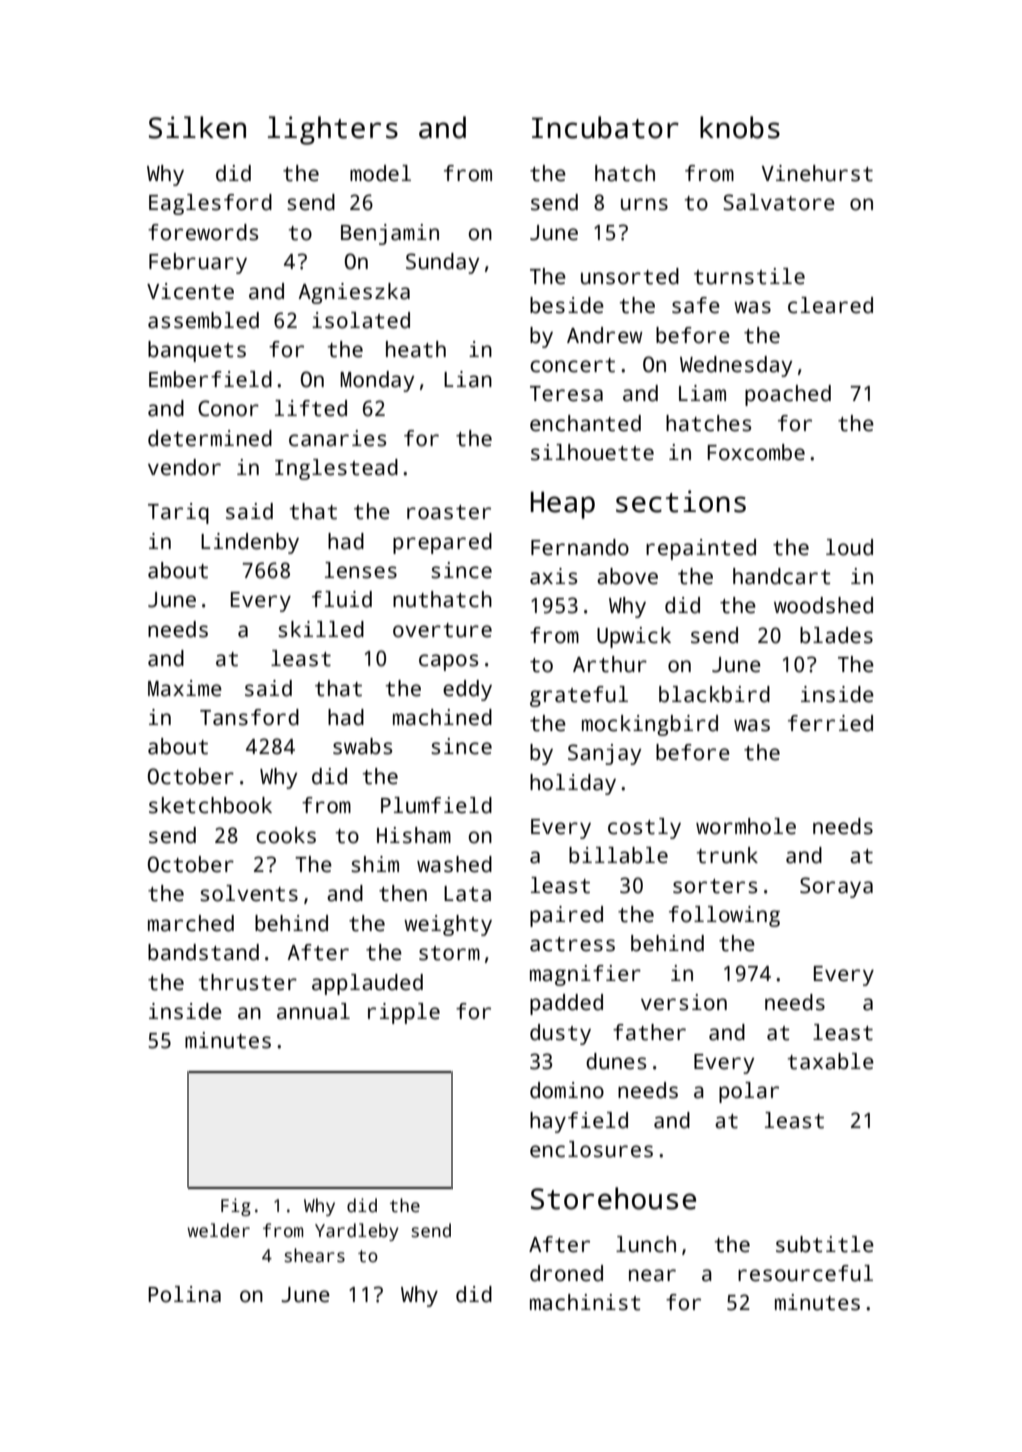 Image resolution: width=1022 pixels, height=1452 pixels. I want to click on handcart, so click(782, 576).
